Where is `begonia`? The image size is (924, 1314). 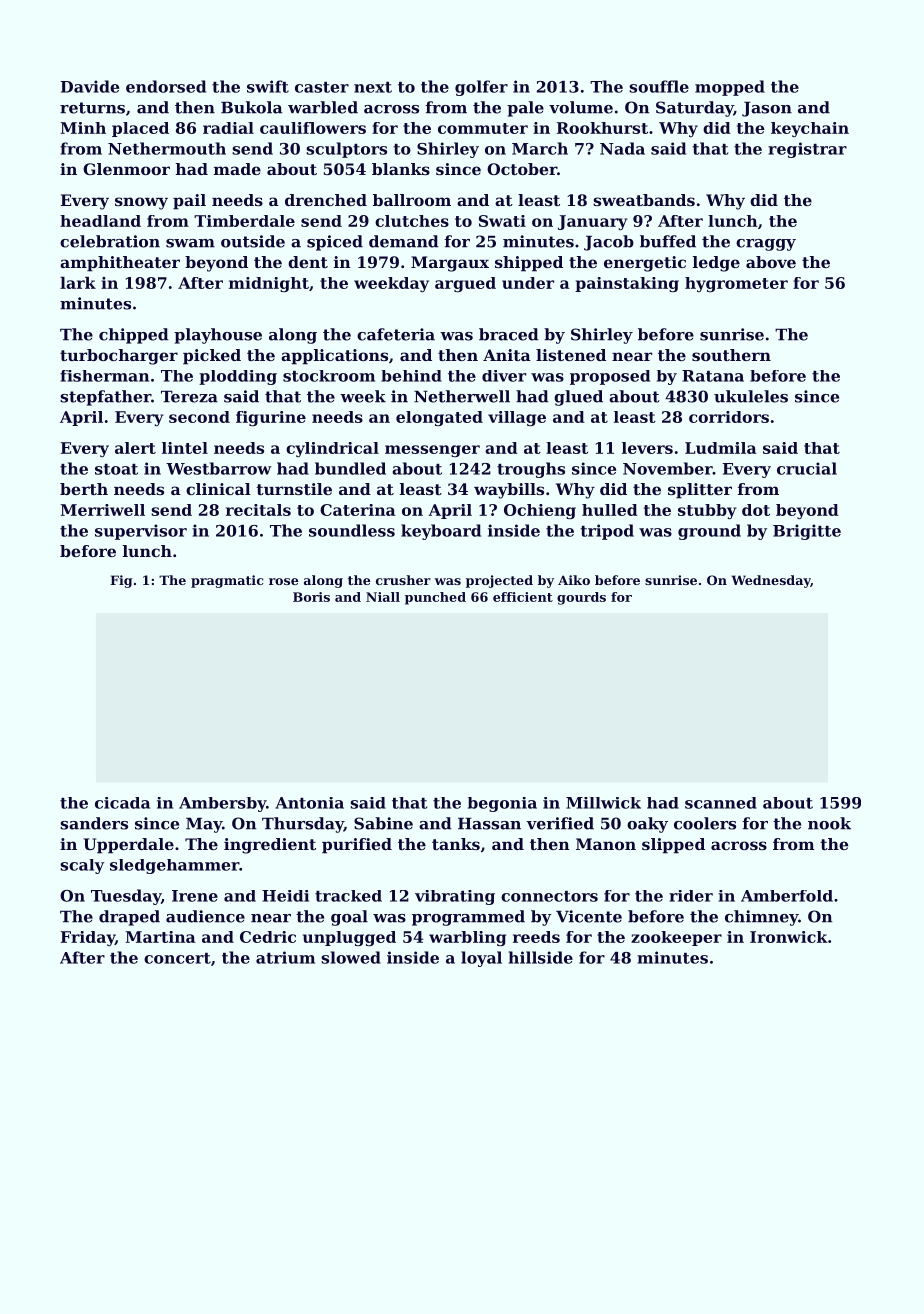
begonia is located at coordinates (502, 804).
